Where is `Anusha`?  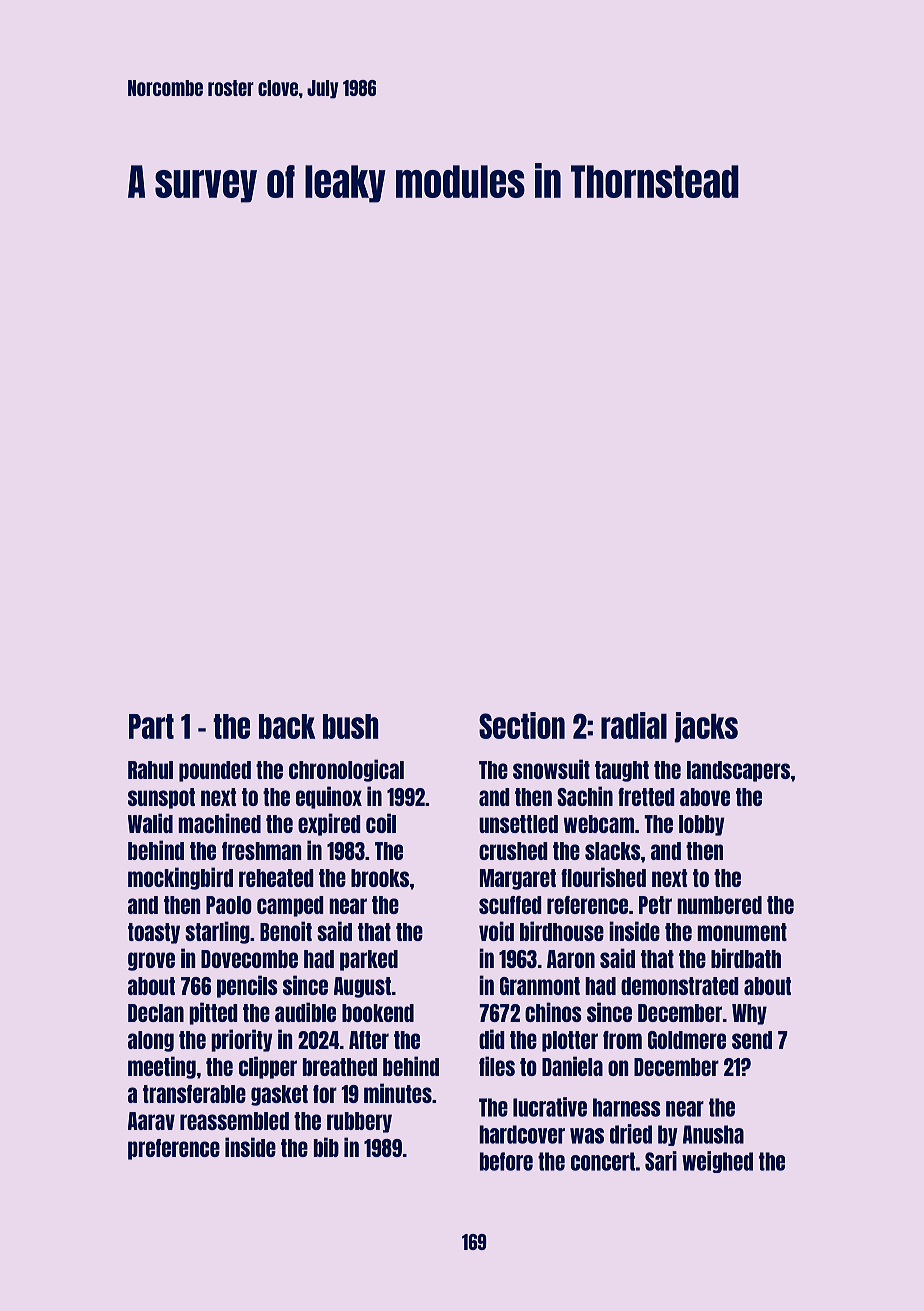 Anusha is located at coordinates (713, 1134).
